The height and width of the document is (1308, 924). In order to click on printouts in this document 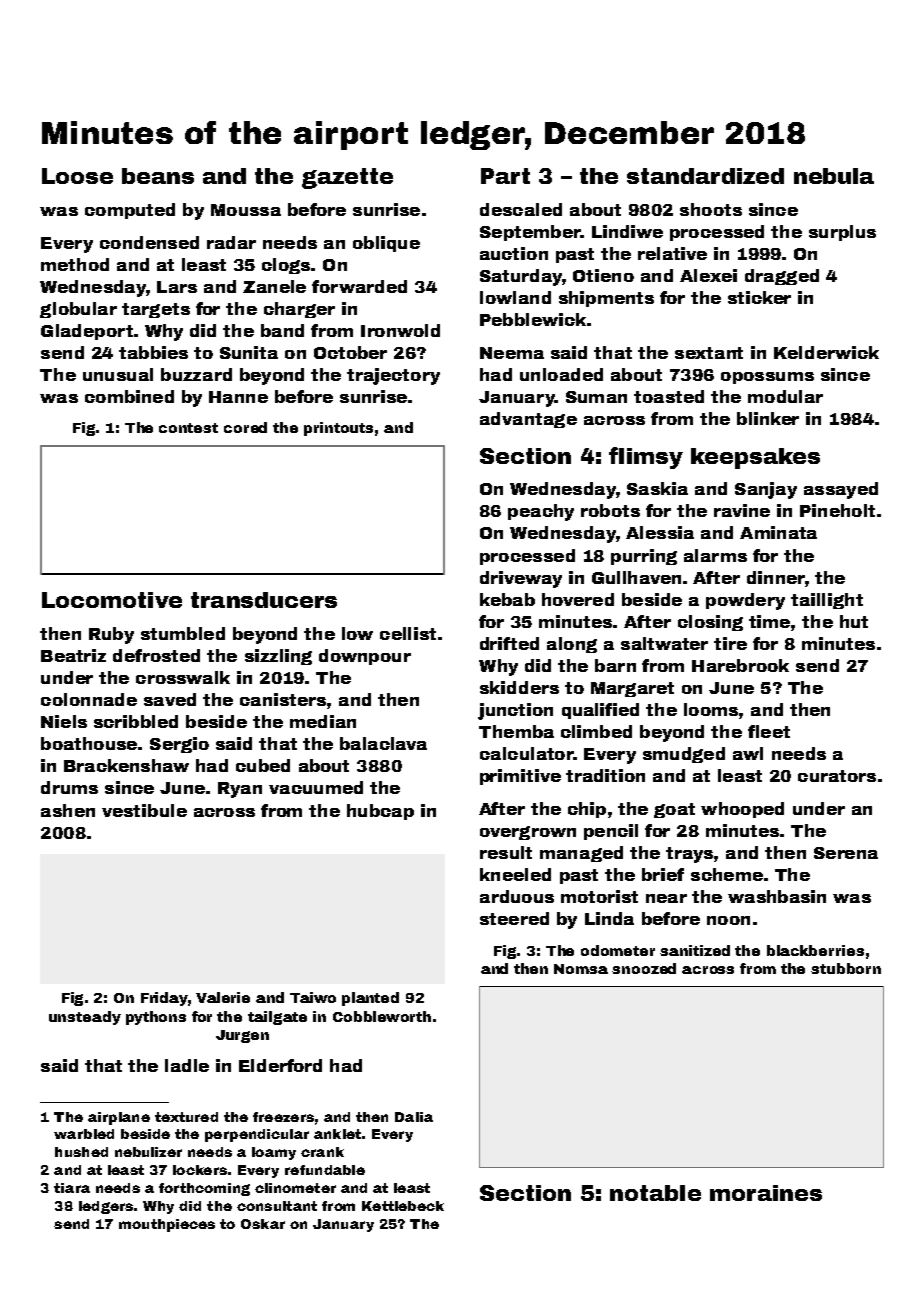, I will do `click(338, 429)`.
